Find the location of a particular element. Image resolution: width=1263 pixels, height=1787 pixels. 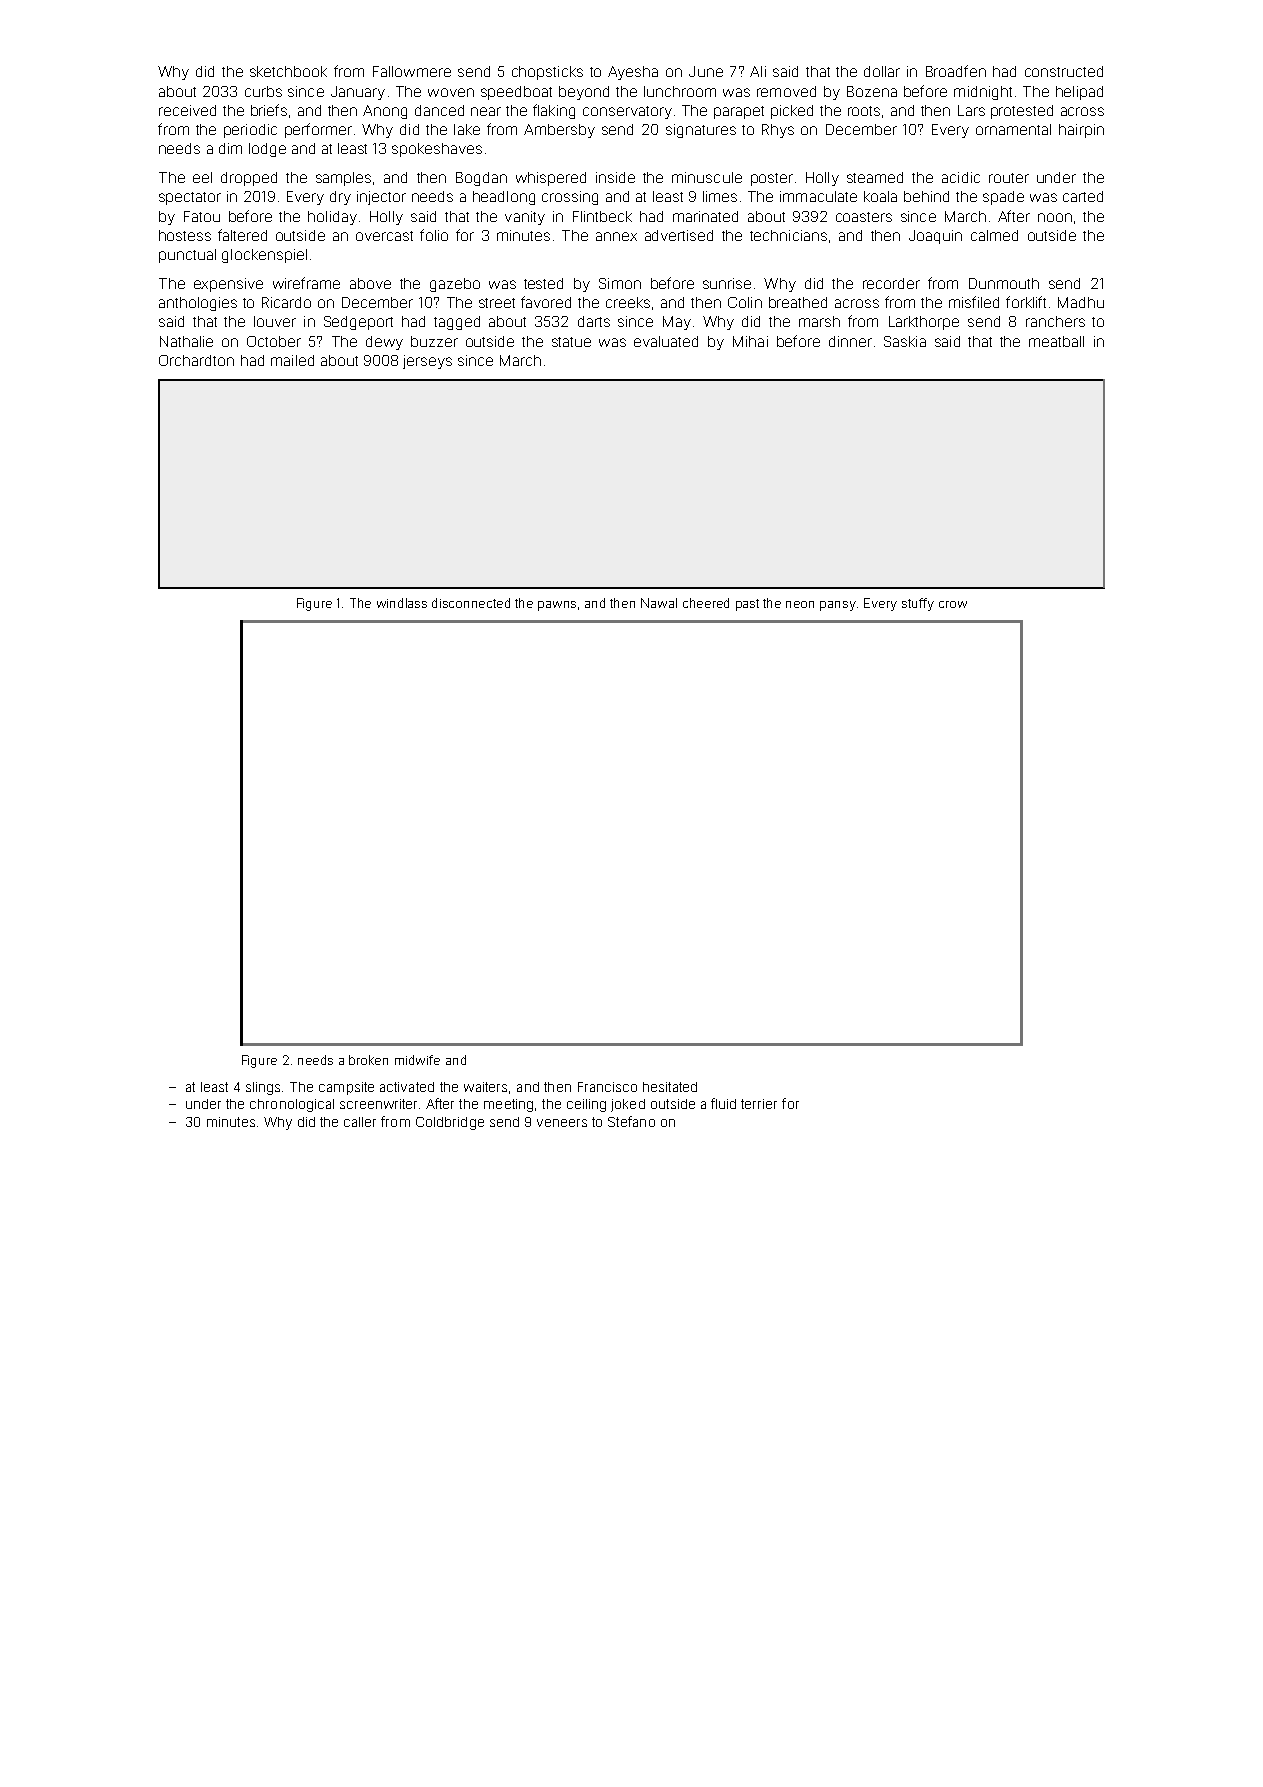

statue is located at coordinates (571, 342).
